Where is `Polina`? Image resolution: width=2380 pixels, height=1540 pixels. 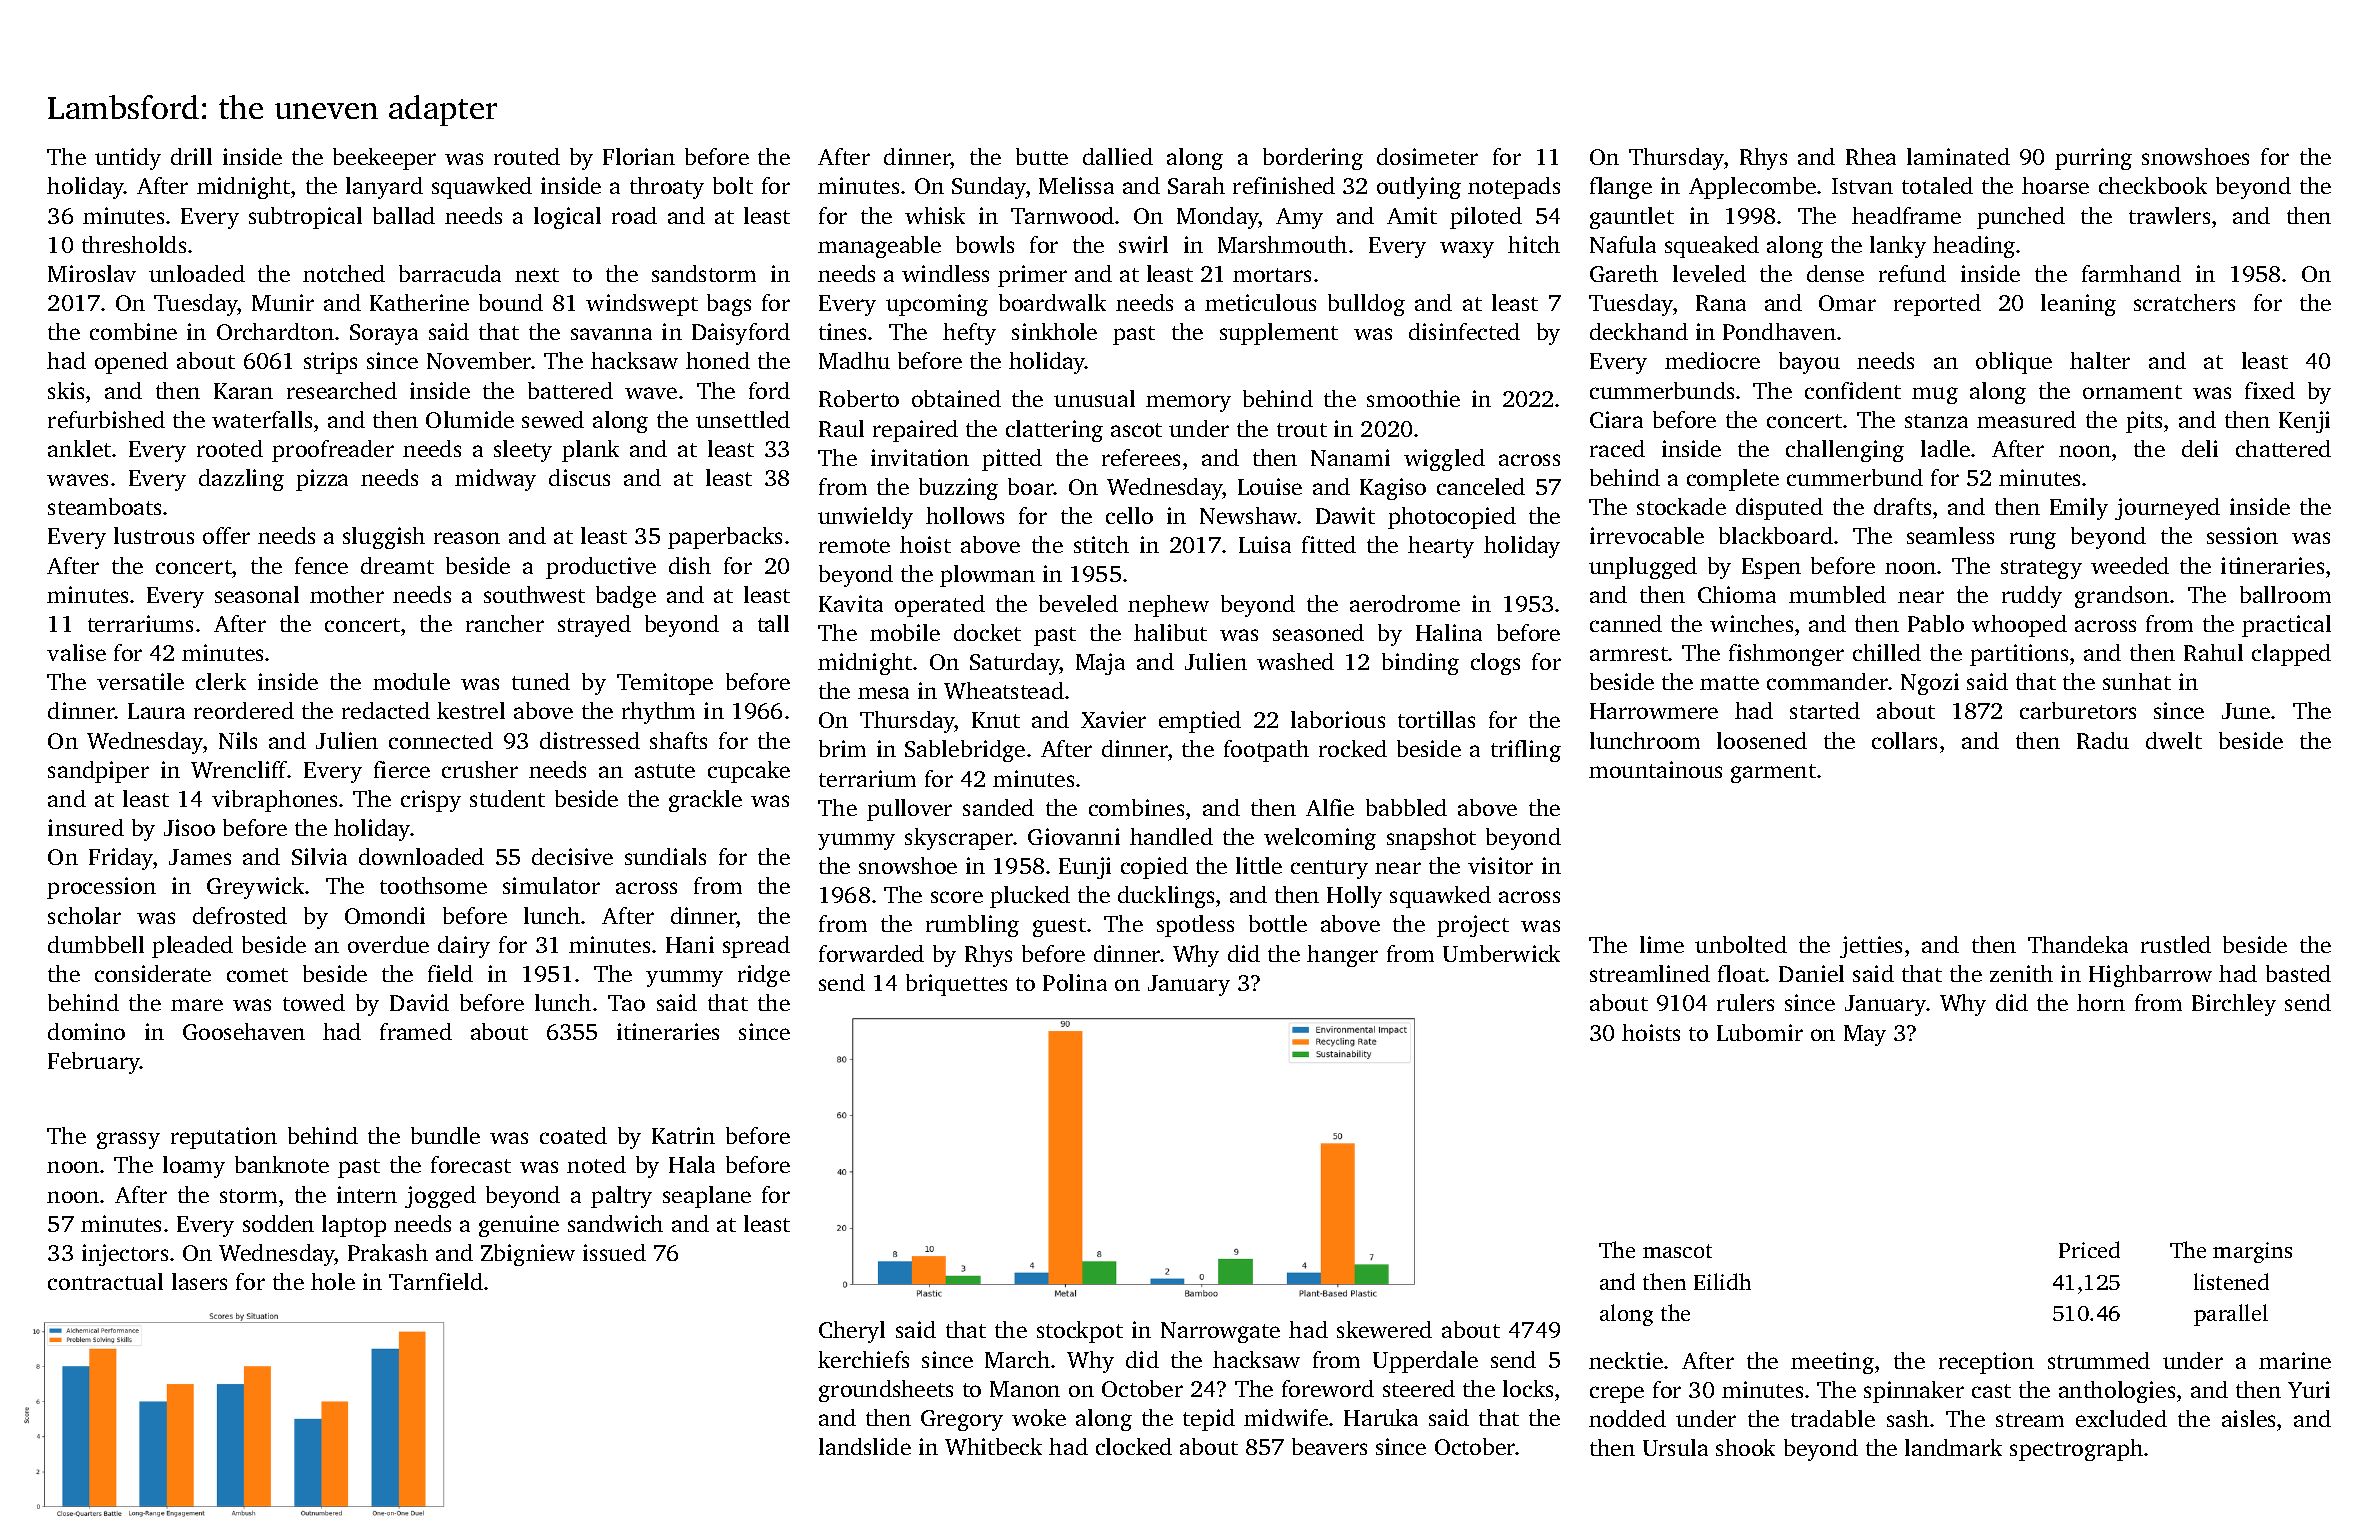 Polina is located at coordinates (1075, 982).
